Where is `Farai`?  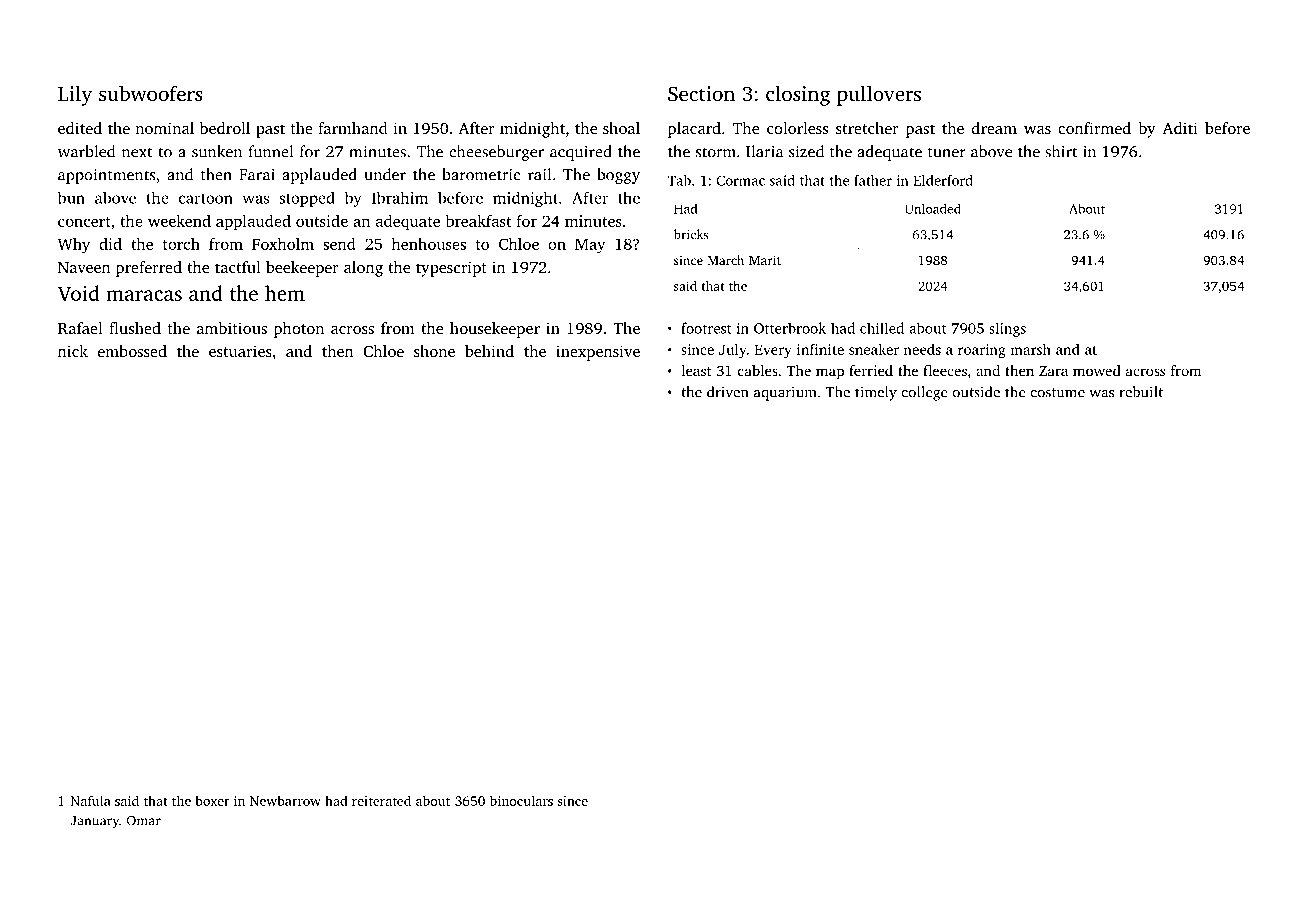
Farai is located at coordinates (257, 175).
